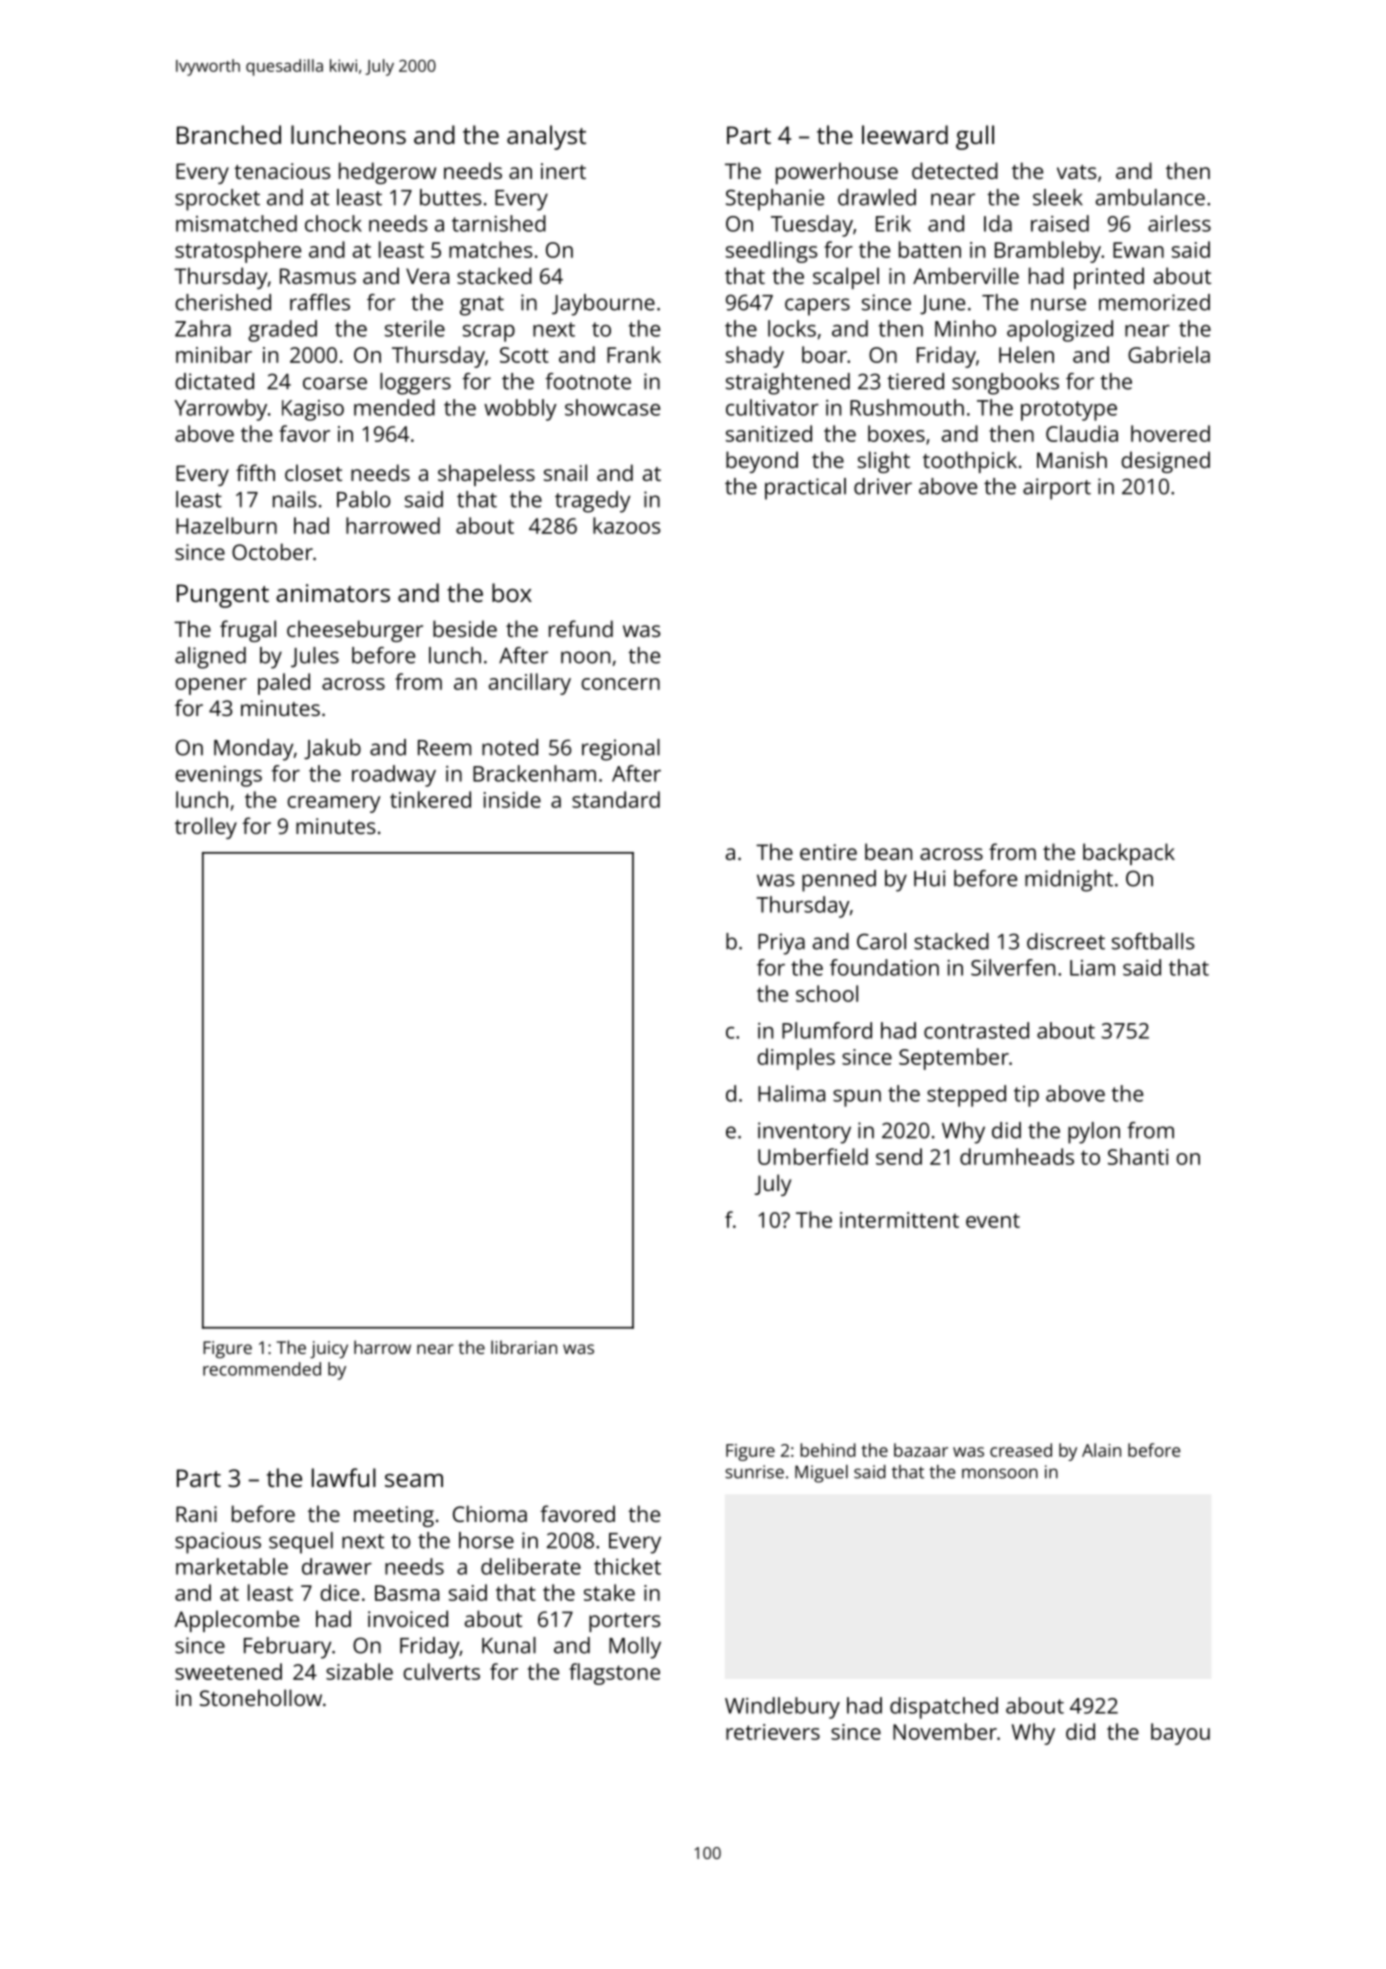 The height and width of the screenshot is (1969, 1386). I want to click on deliberate, so click(531, 1566).
